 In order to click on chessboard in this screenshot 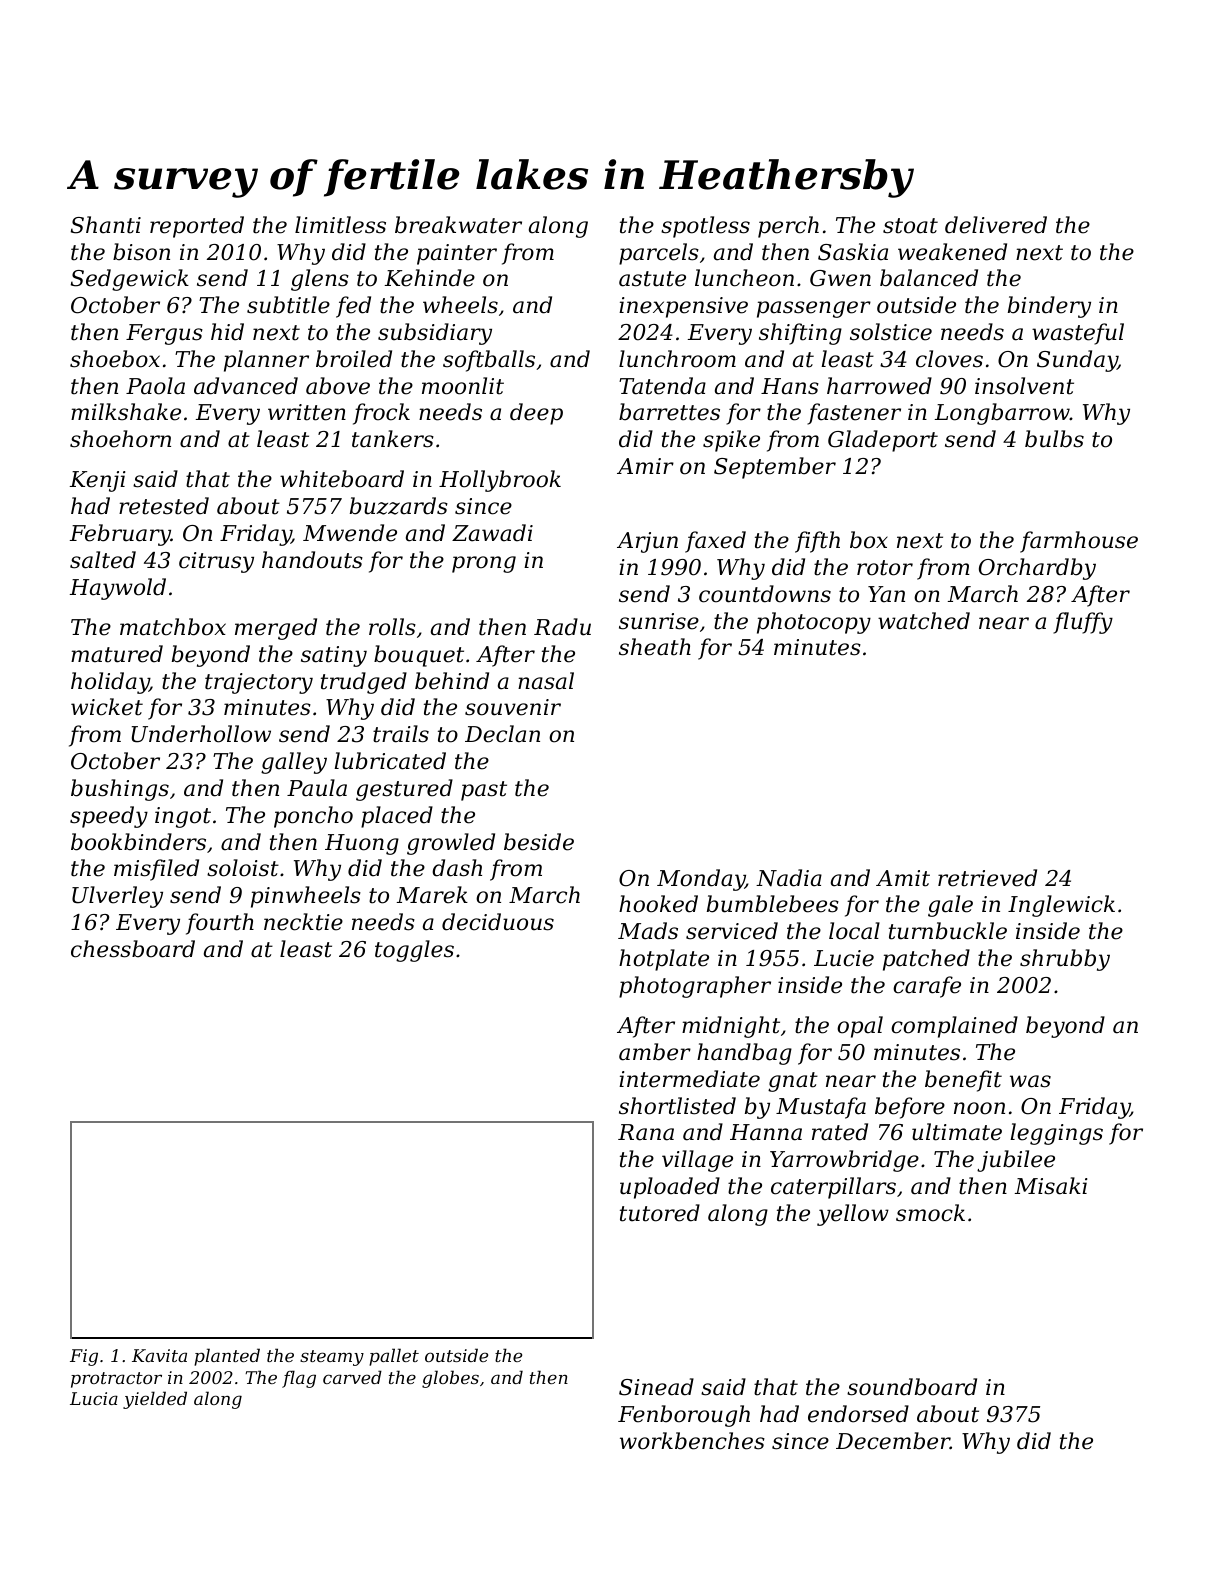, I will do `click(133, 949)`.
